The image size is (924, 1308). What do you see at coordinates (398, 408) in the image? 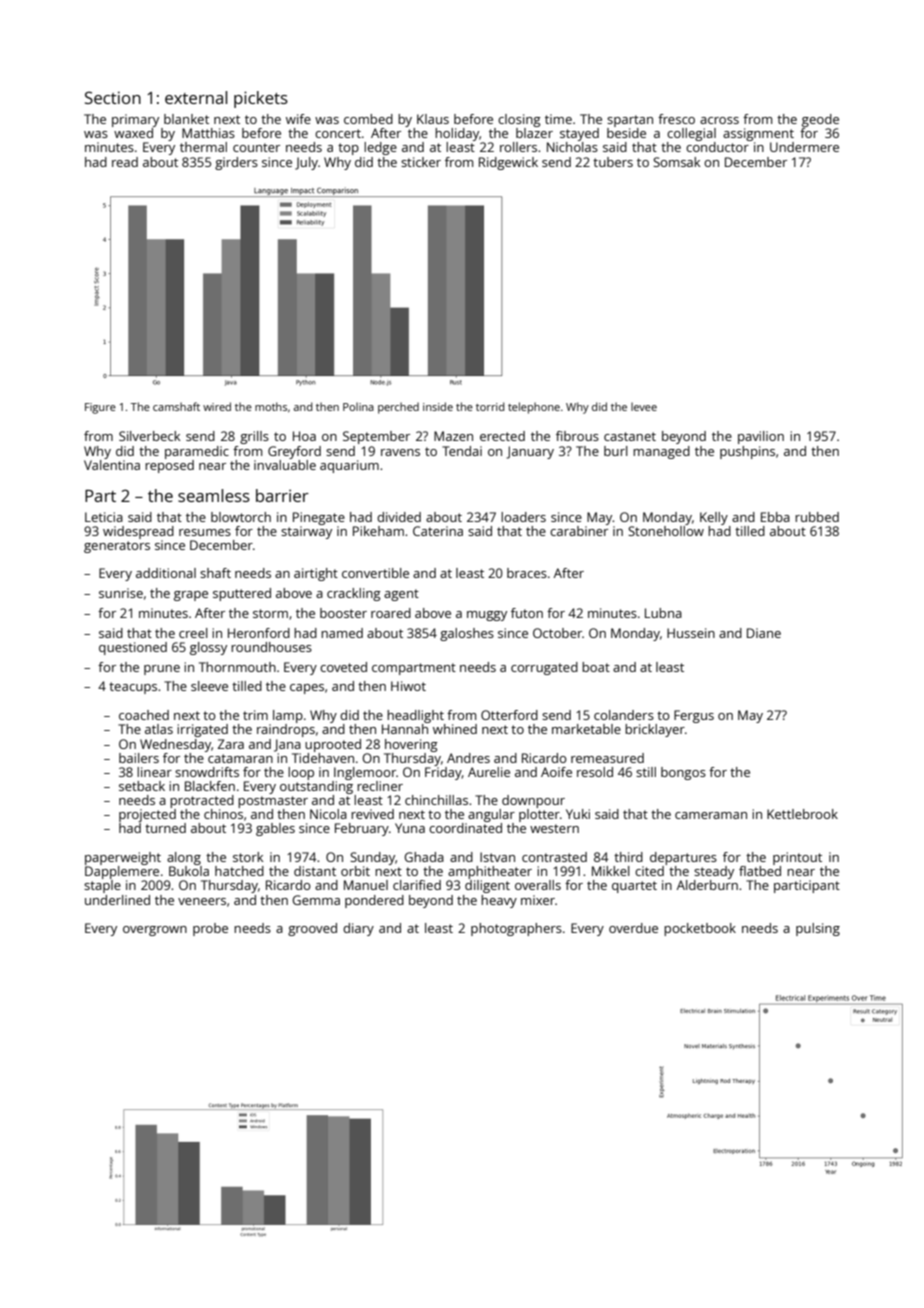
I see `perched` at bounding box center [398, 408].
